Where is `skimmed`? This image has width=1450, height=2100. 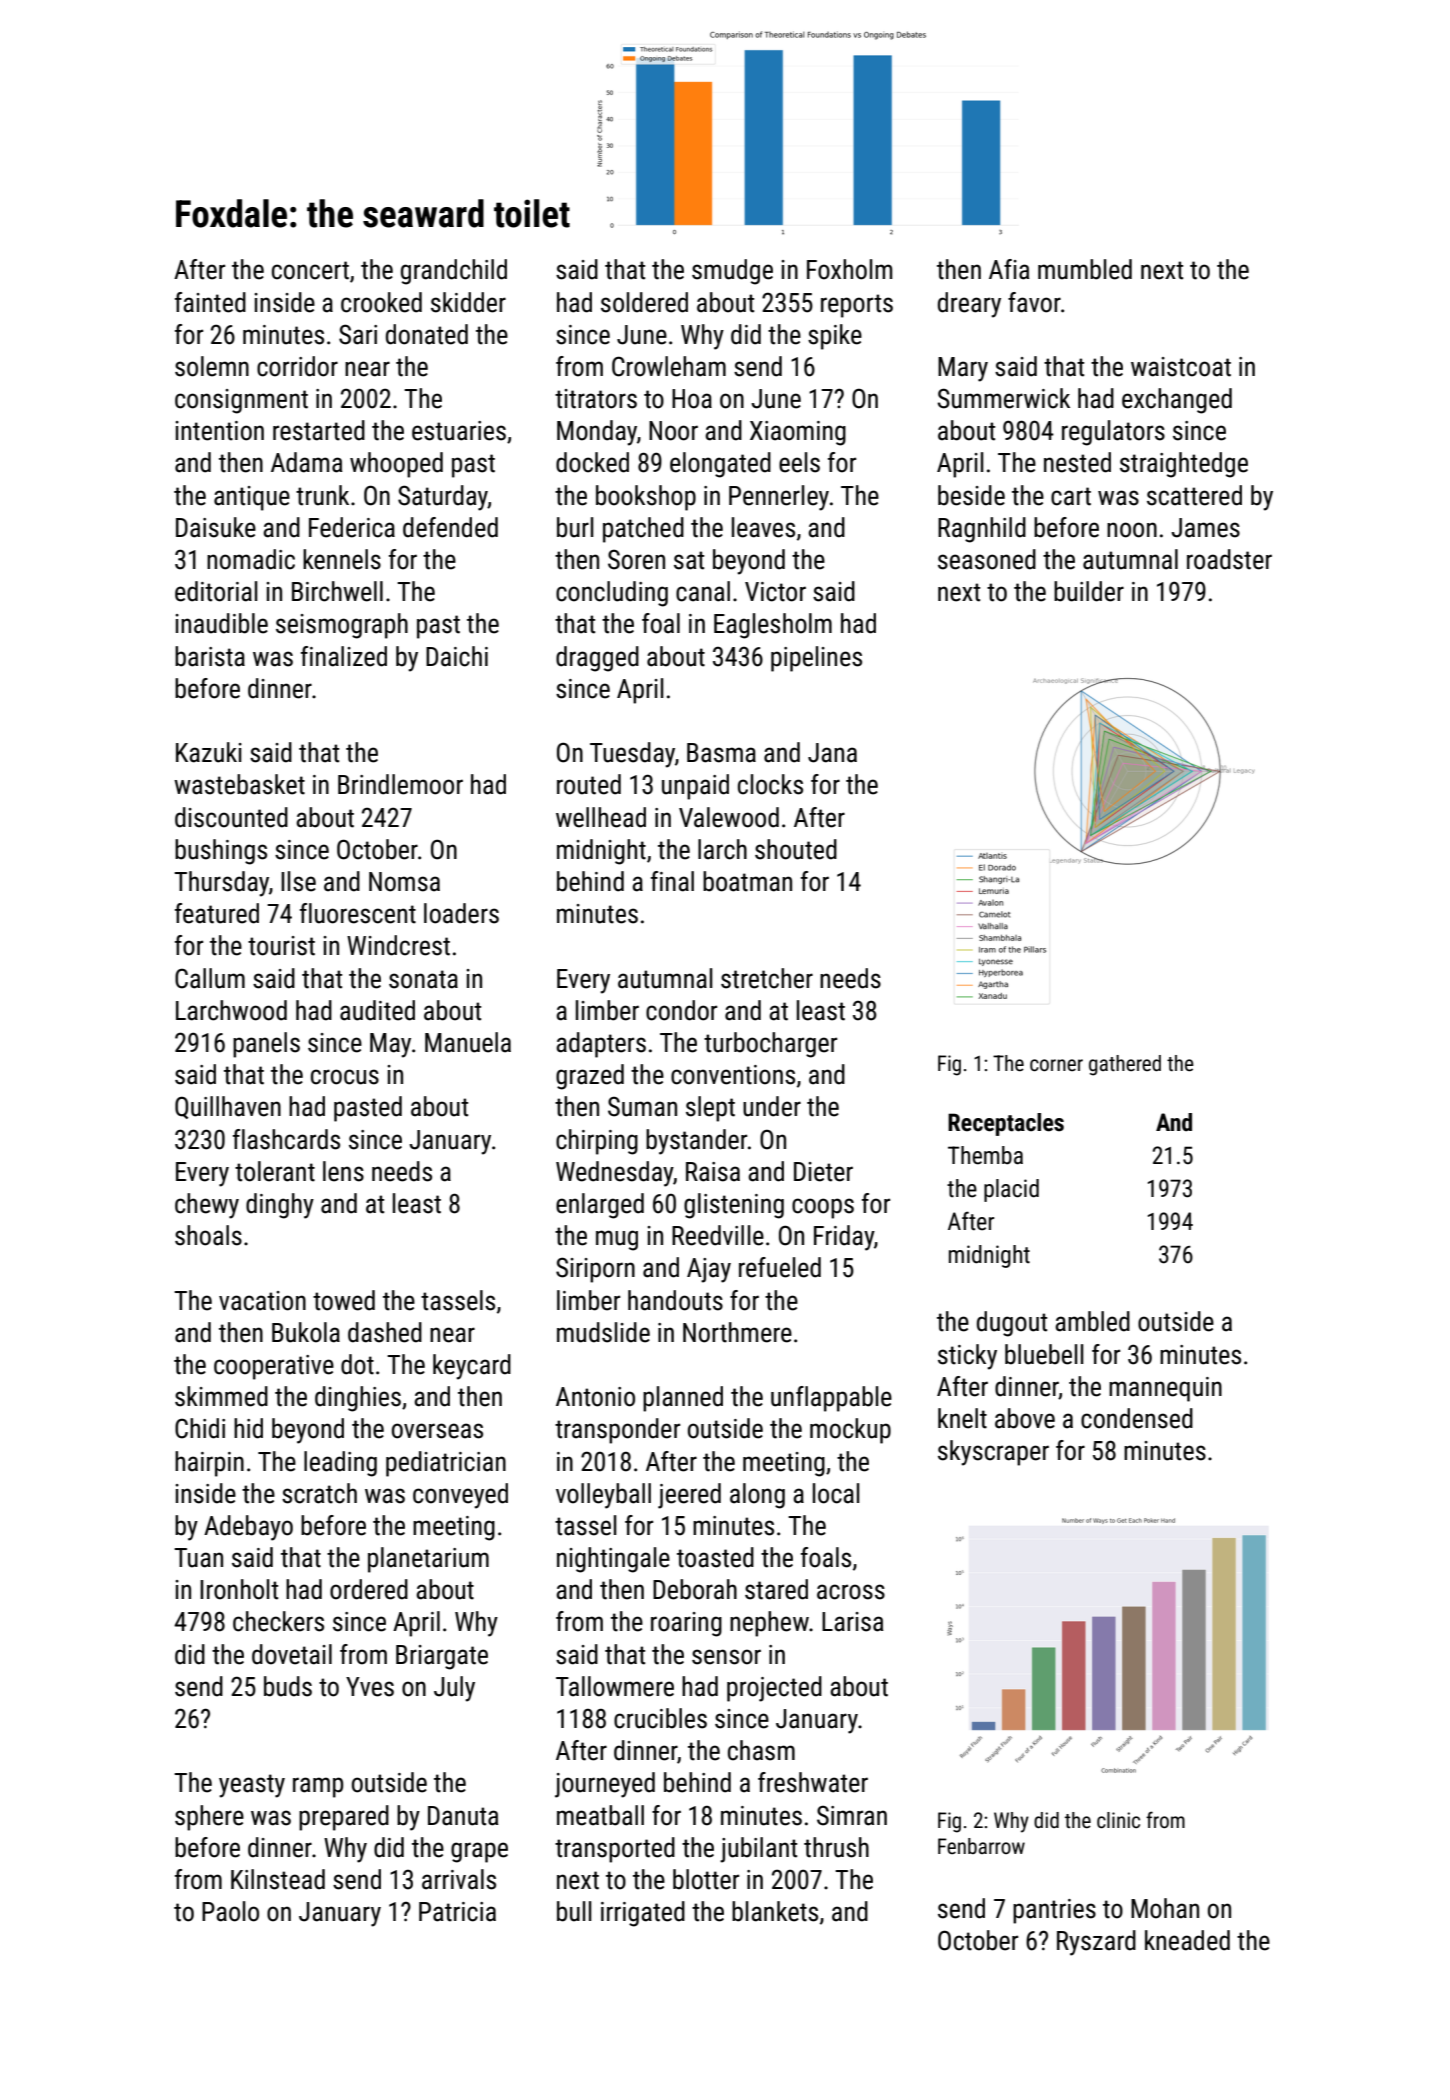
skimmed is located at coordinates (221, 1396).
